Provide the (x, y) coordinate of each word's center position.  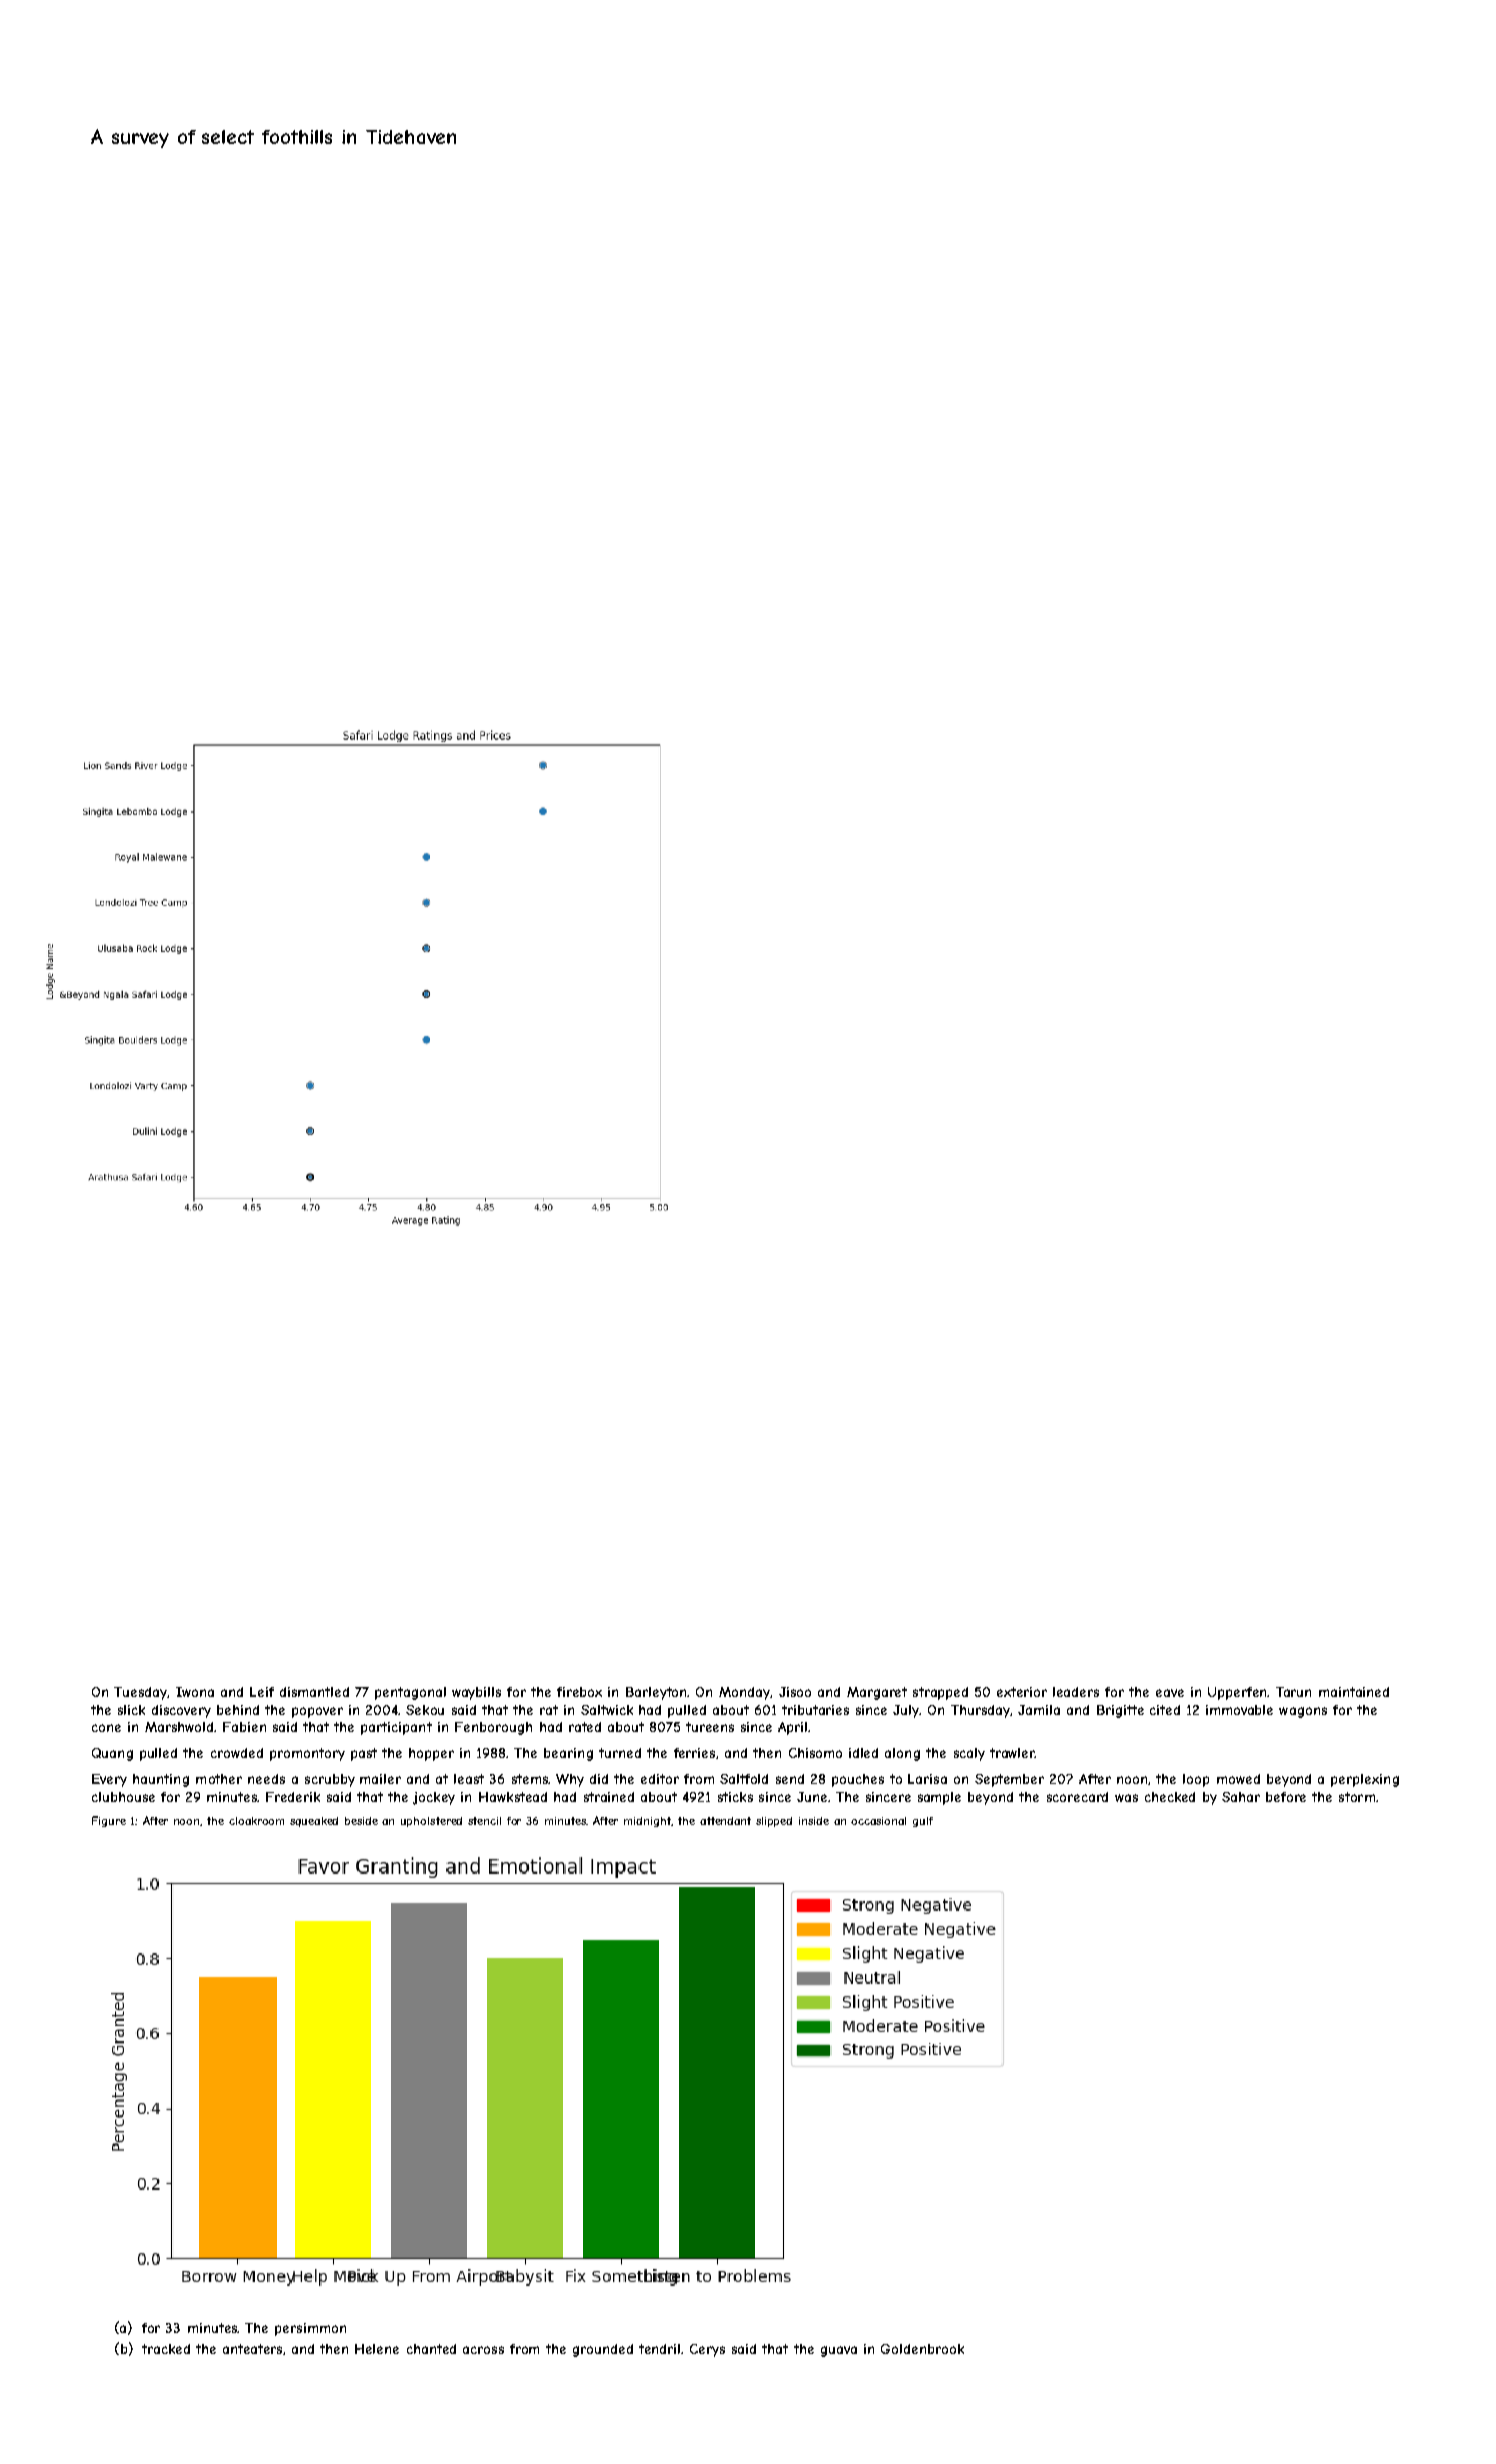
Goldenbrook (922, 2349)
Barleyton (656, 1693)
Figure (109, 1821)
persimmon (310, 2329)
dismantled (314, 1692)
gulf (923, 1822)
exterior (1022, 1692)
